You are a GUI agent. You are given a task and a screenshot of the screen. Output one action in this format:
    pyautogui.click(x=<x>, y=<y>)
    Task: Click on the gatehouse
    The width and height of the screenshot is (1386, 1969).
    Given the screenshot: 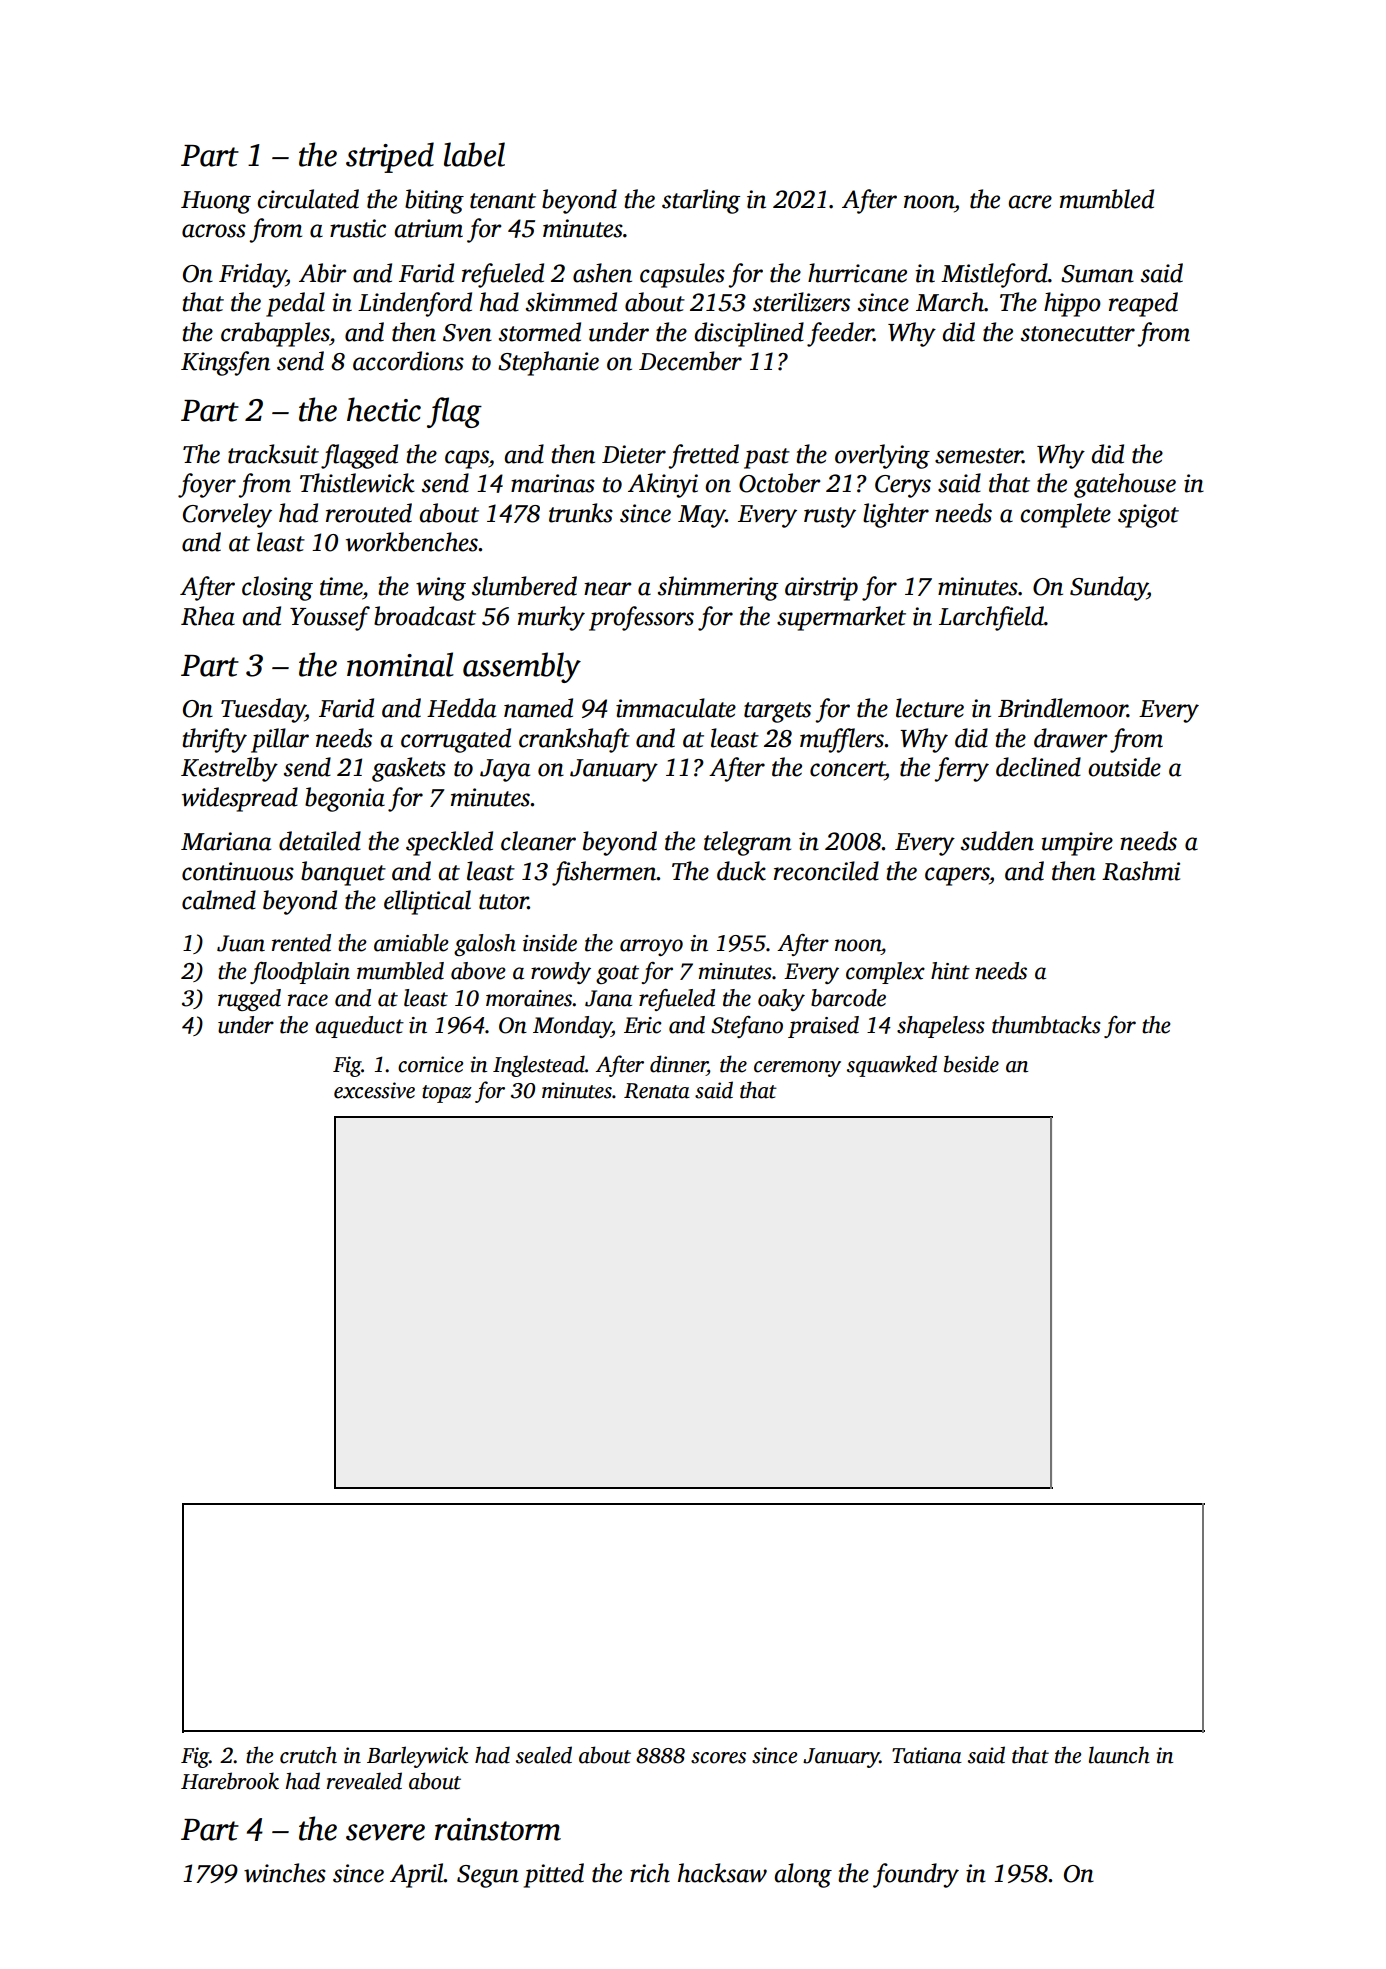 What is the action you would take?
    pyautogui.click(x=1125, y=485)
